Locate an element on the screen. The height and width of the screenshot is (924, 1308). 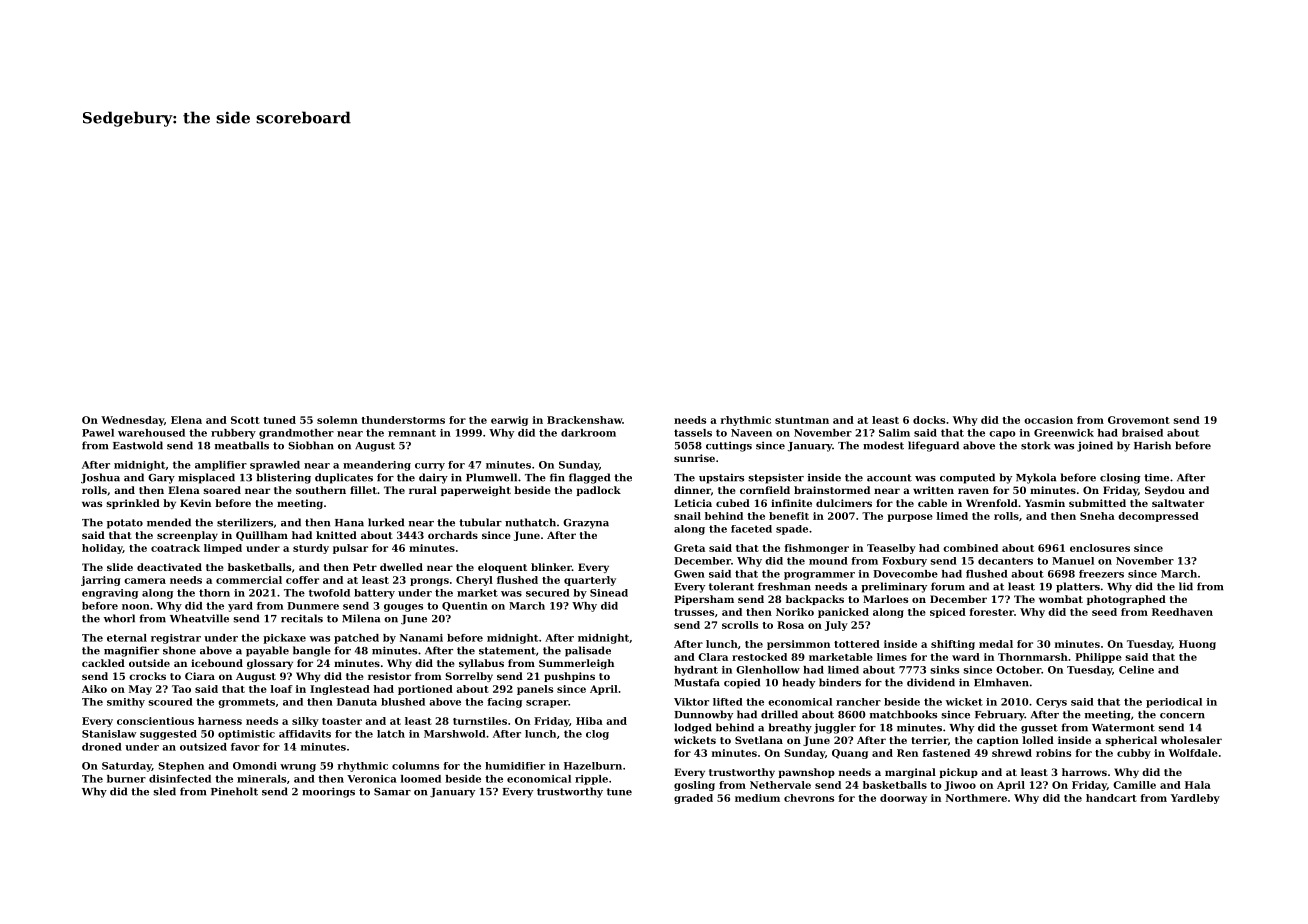
periodical is located at coordinates (1174, 703).
